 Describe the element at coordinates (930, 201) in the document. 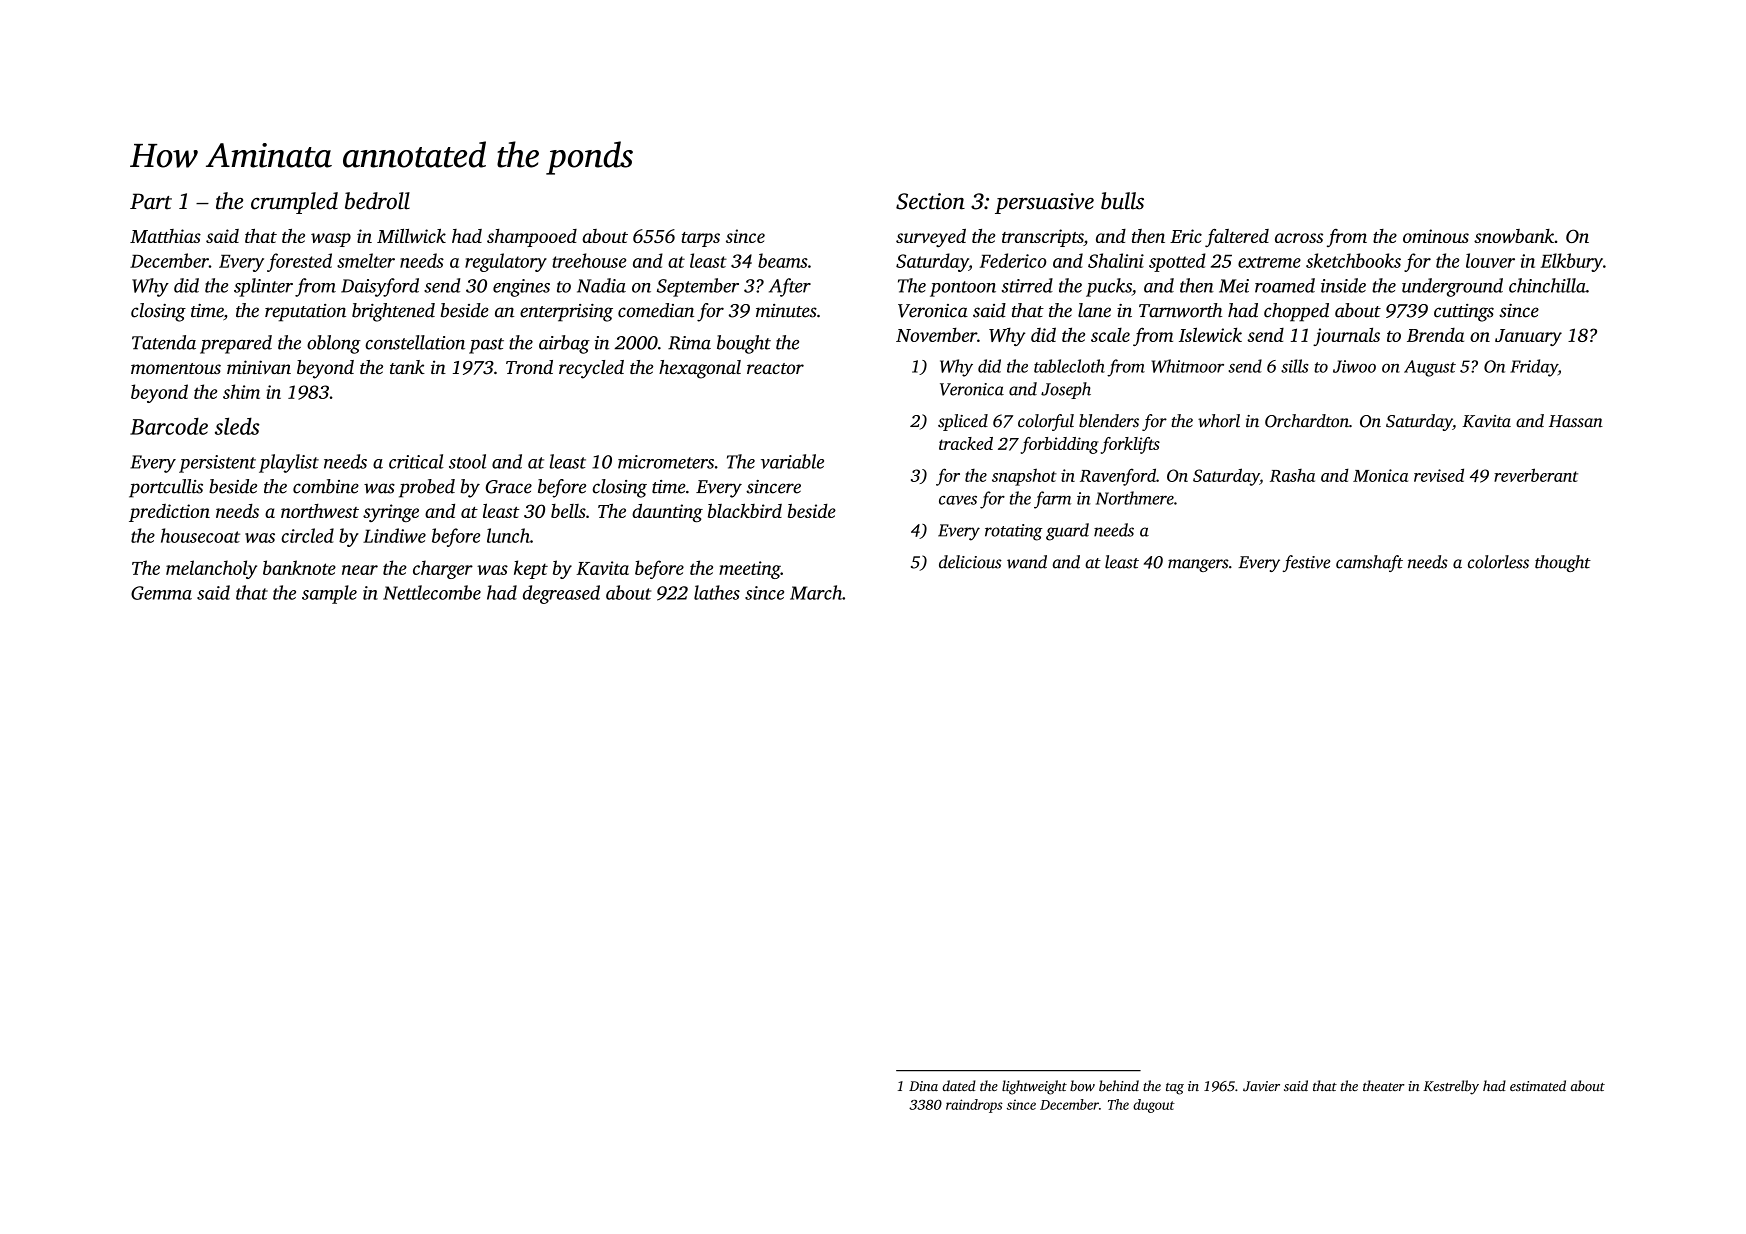

I see `Section` at that location.
